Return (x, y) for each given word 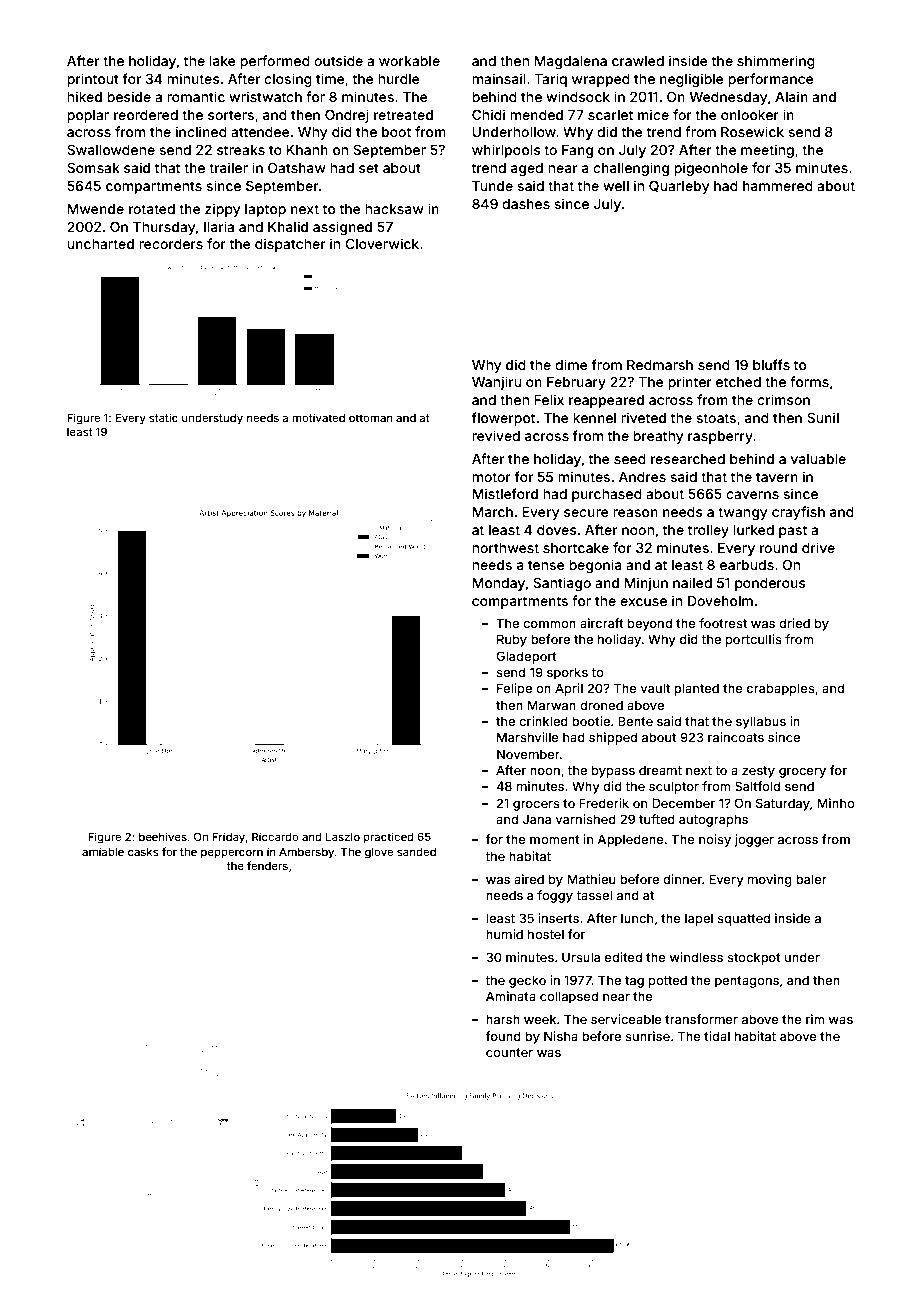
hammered (778, 186)
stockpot (754, 958)
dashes (526, 204)
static (163, 417)
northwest (505, 548)
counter (509, 1052)
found (503, 1036)
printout (93, 80)
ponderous (770, 584)
